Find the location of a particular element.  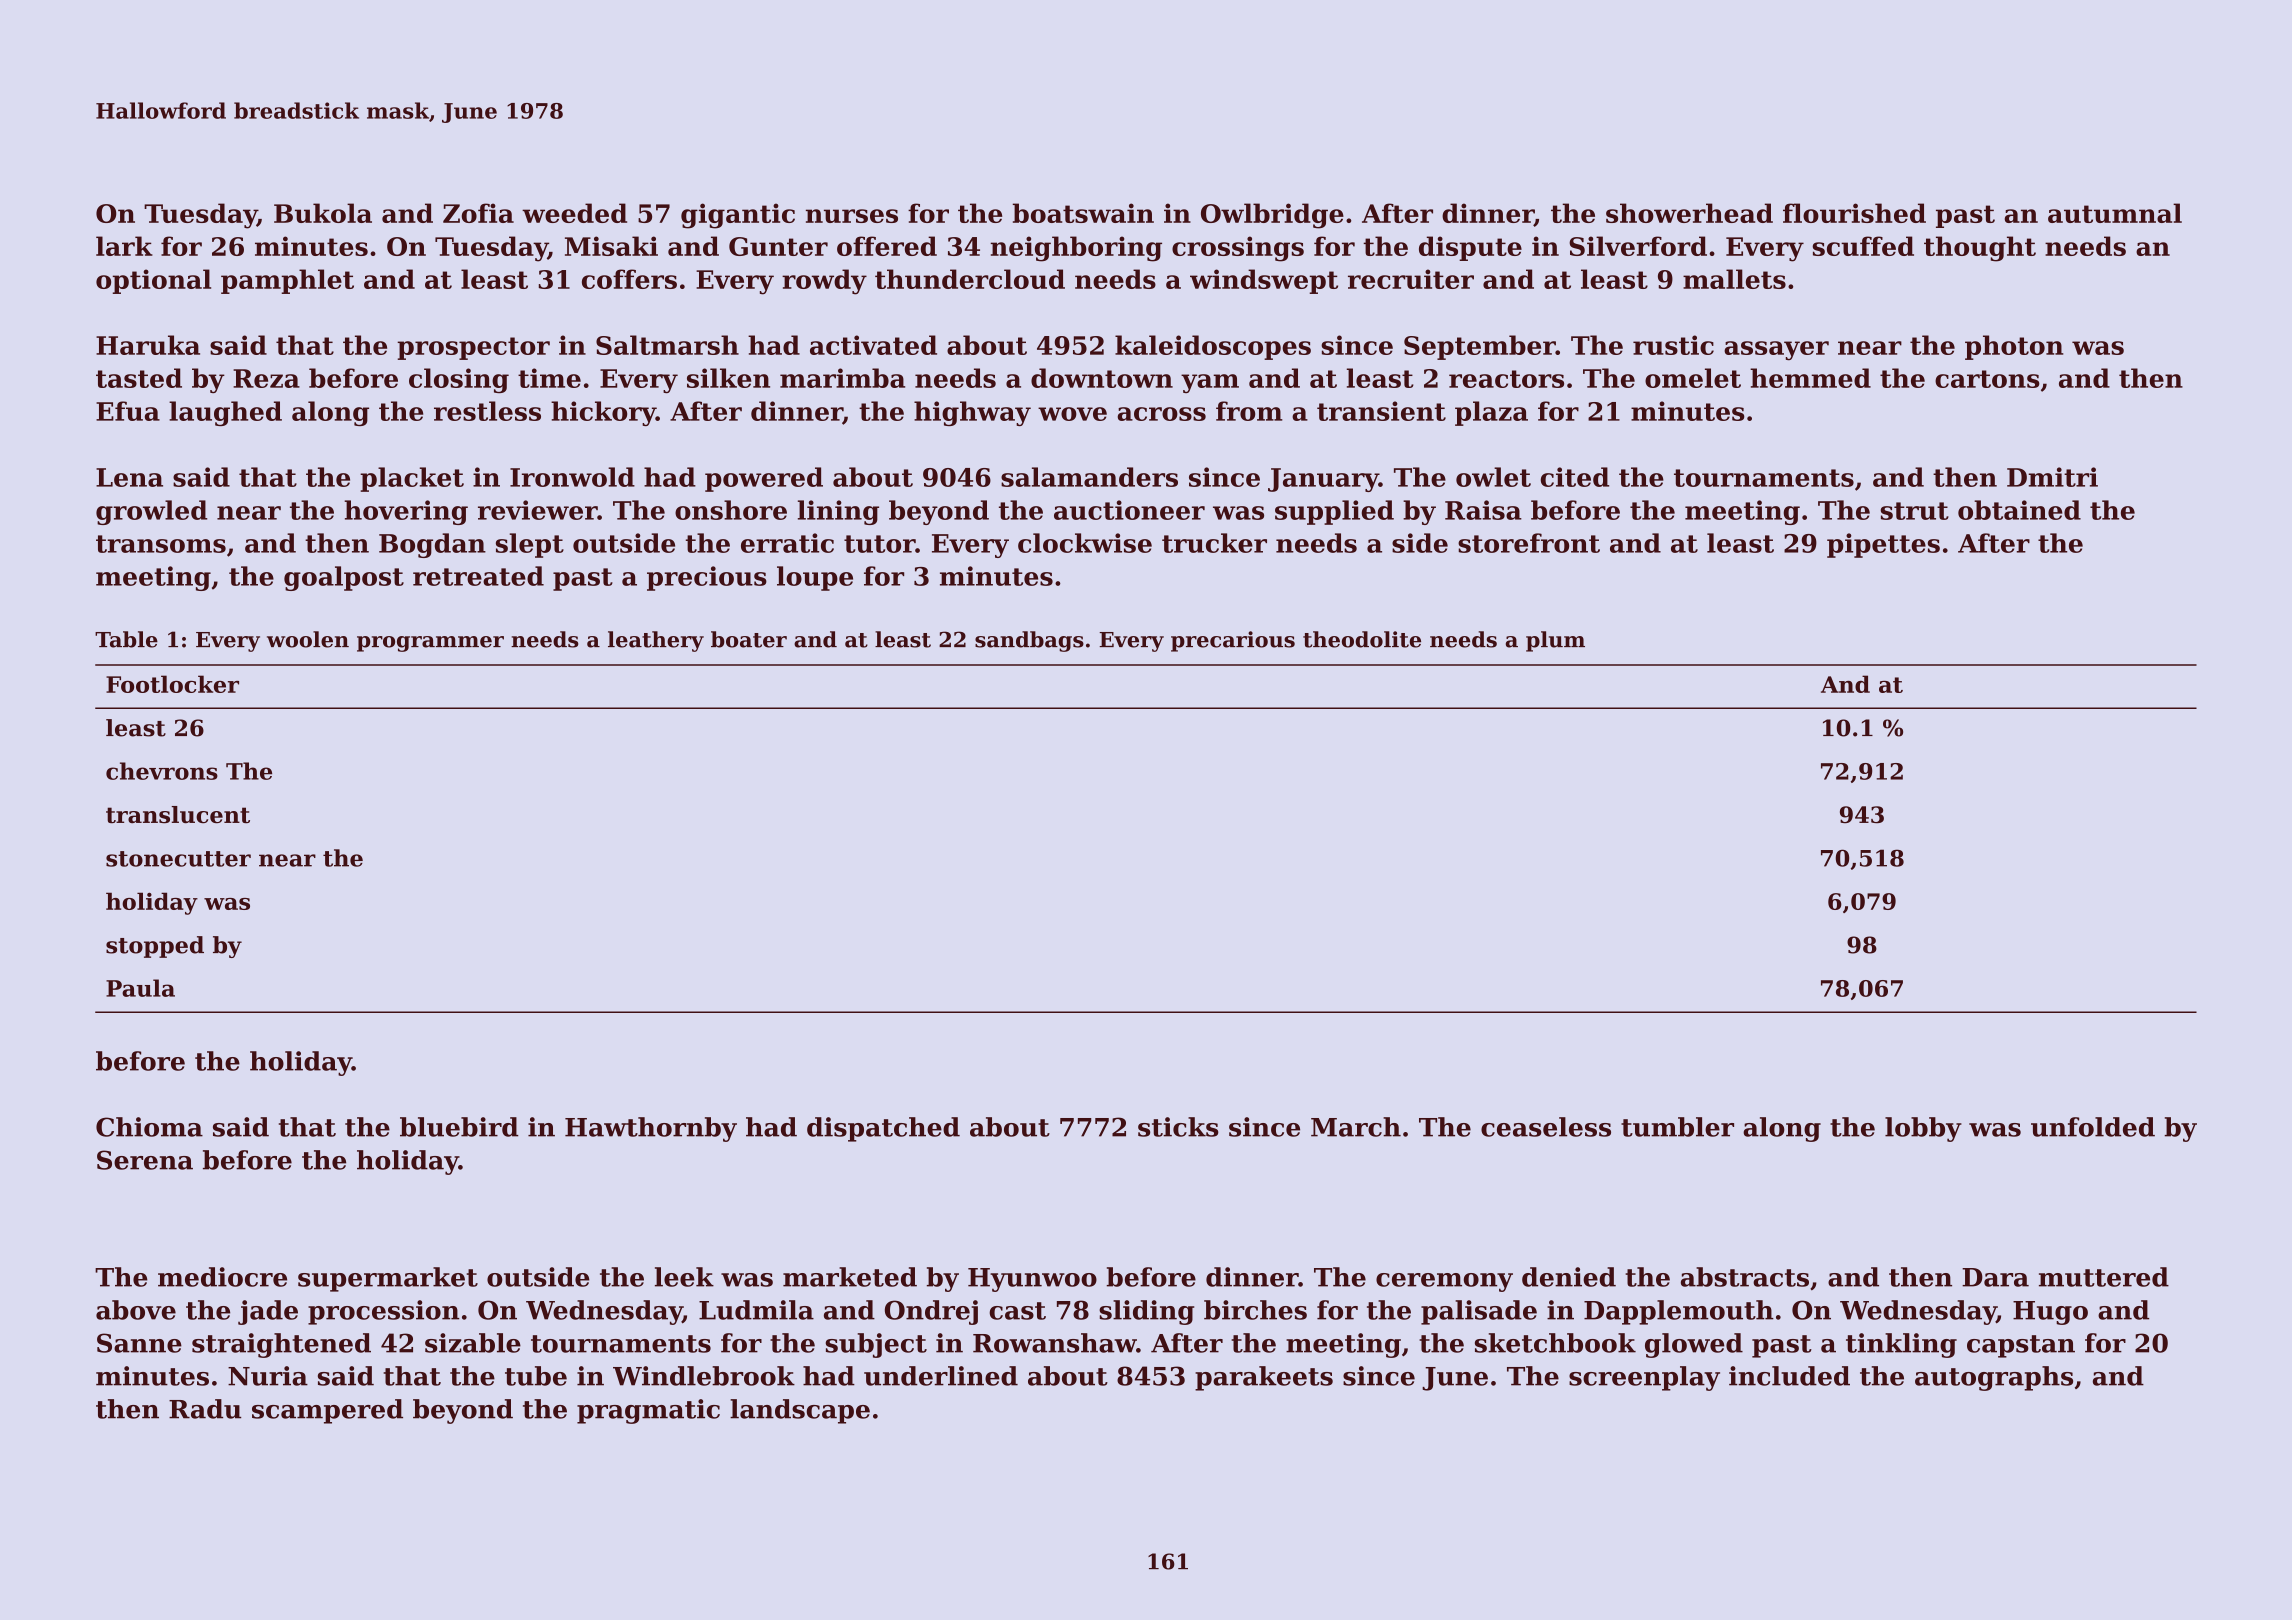

Owlbridge is located at coordinates (1272, 216).
